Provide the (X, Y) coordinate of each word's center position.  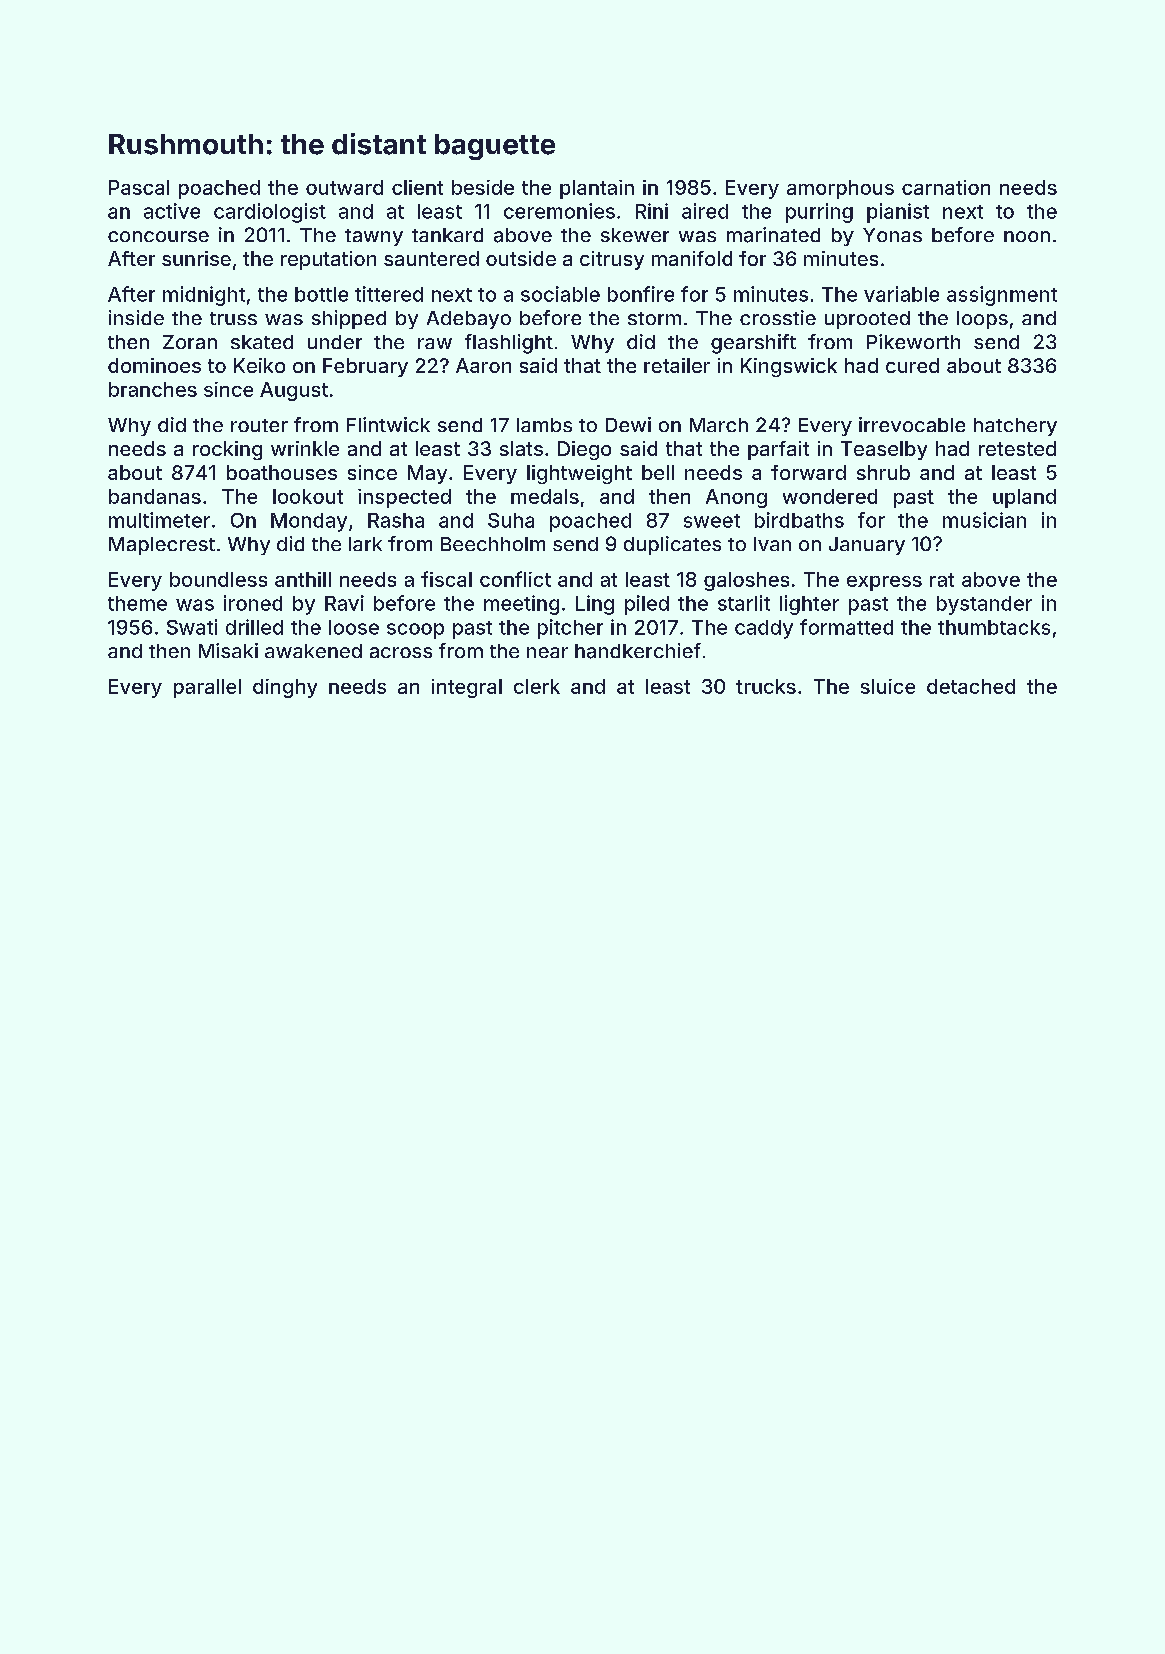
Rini (652, 211)
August (294, 391)
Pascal (139, 187)
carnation (946, 187)
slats (521, 448)
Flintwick (388, 424)
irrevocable (912, 424)
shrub (883, 472)
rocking (227, 450)
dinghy (285, 688)
